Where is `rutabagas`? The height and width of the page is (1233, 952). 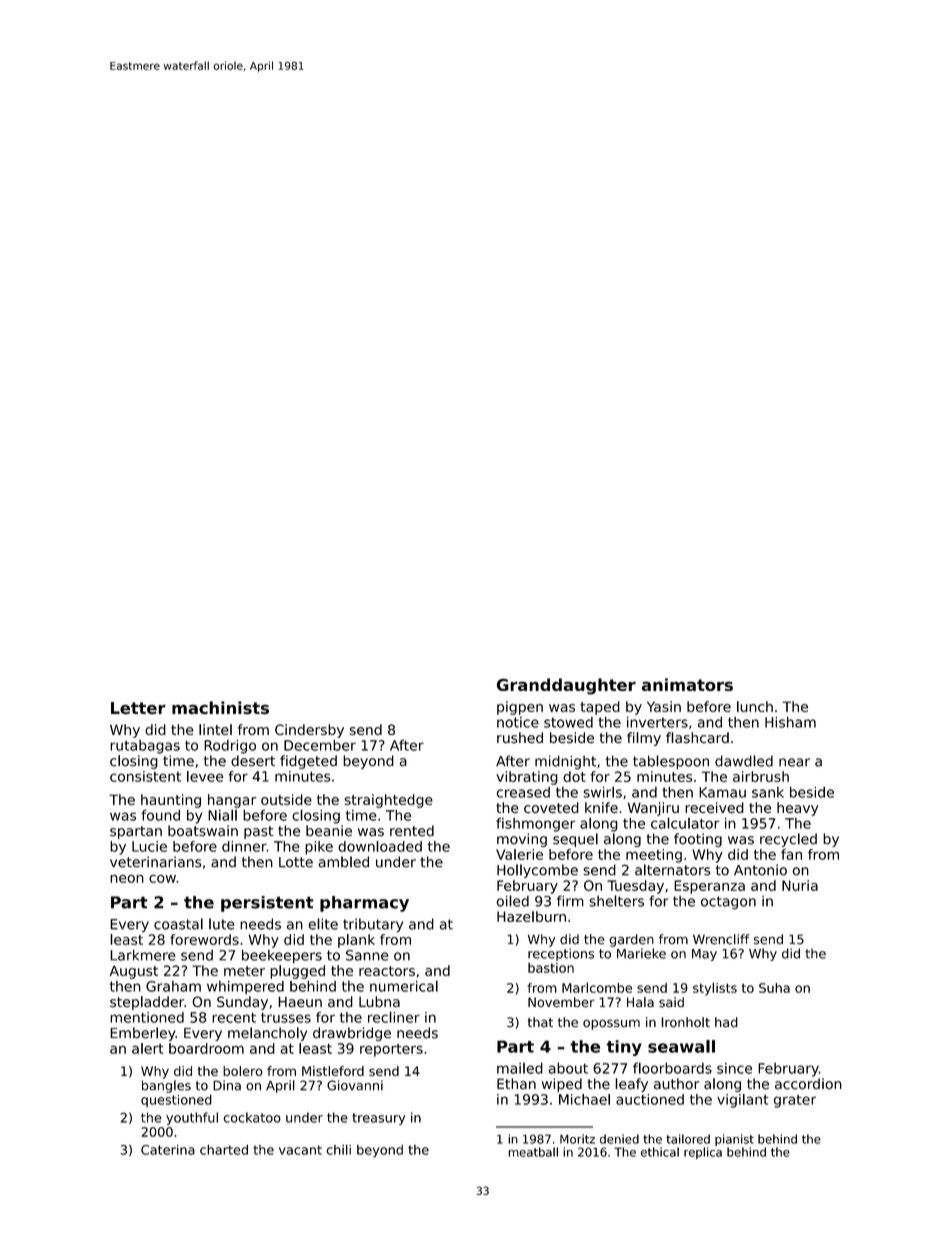 rutabagas is located at coordinates (145, 747).
